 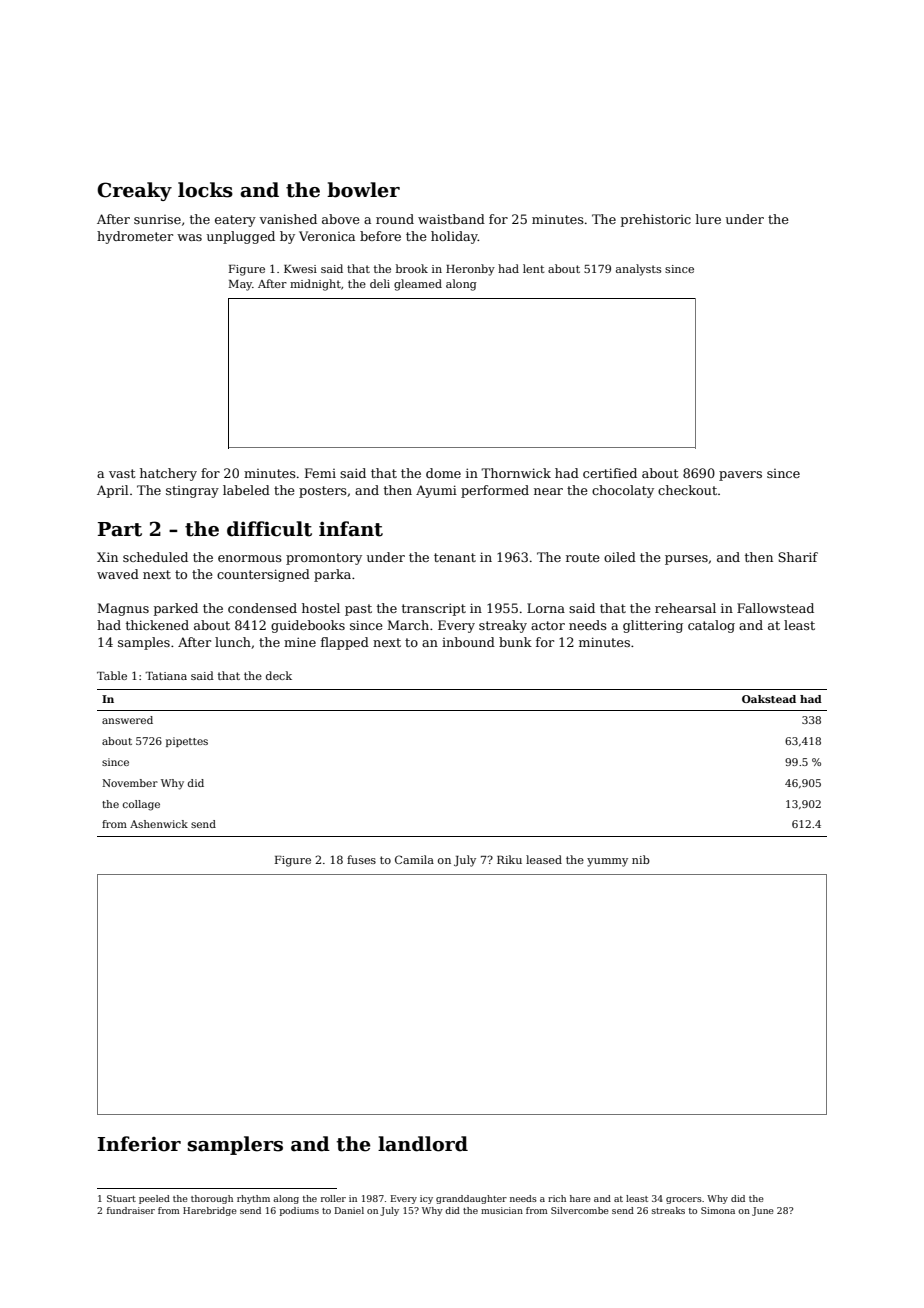 I want to click on Daniel, so click(x=349, y=1210).
